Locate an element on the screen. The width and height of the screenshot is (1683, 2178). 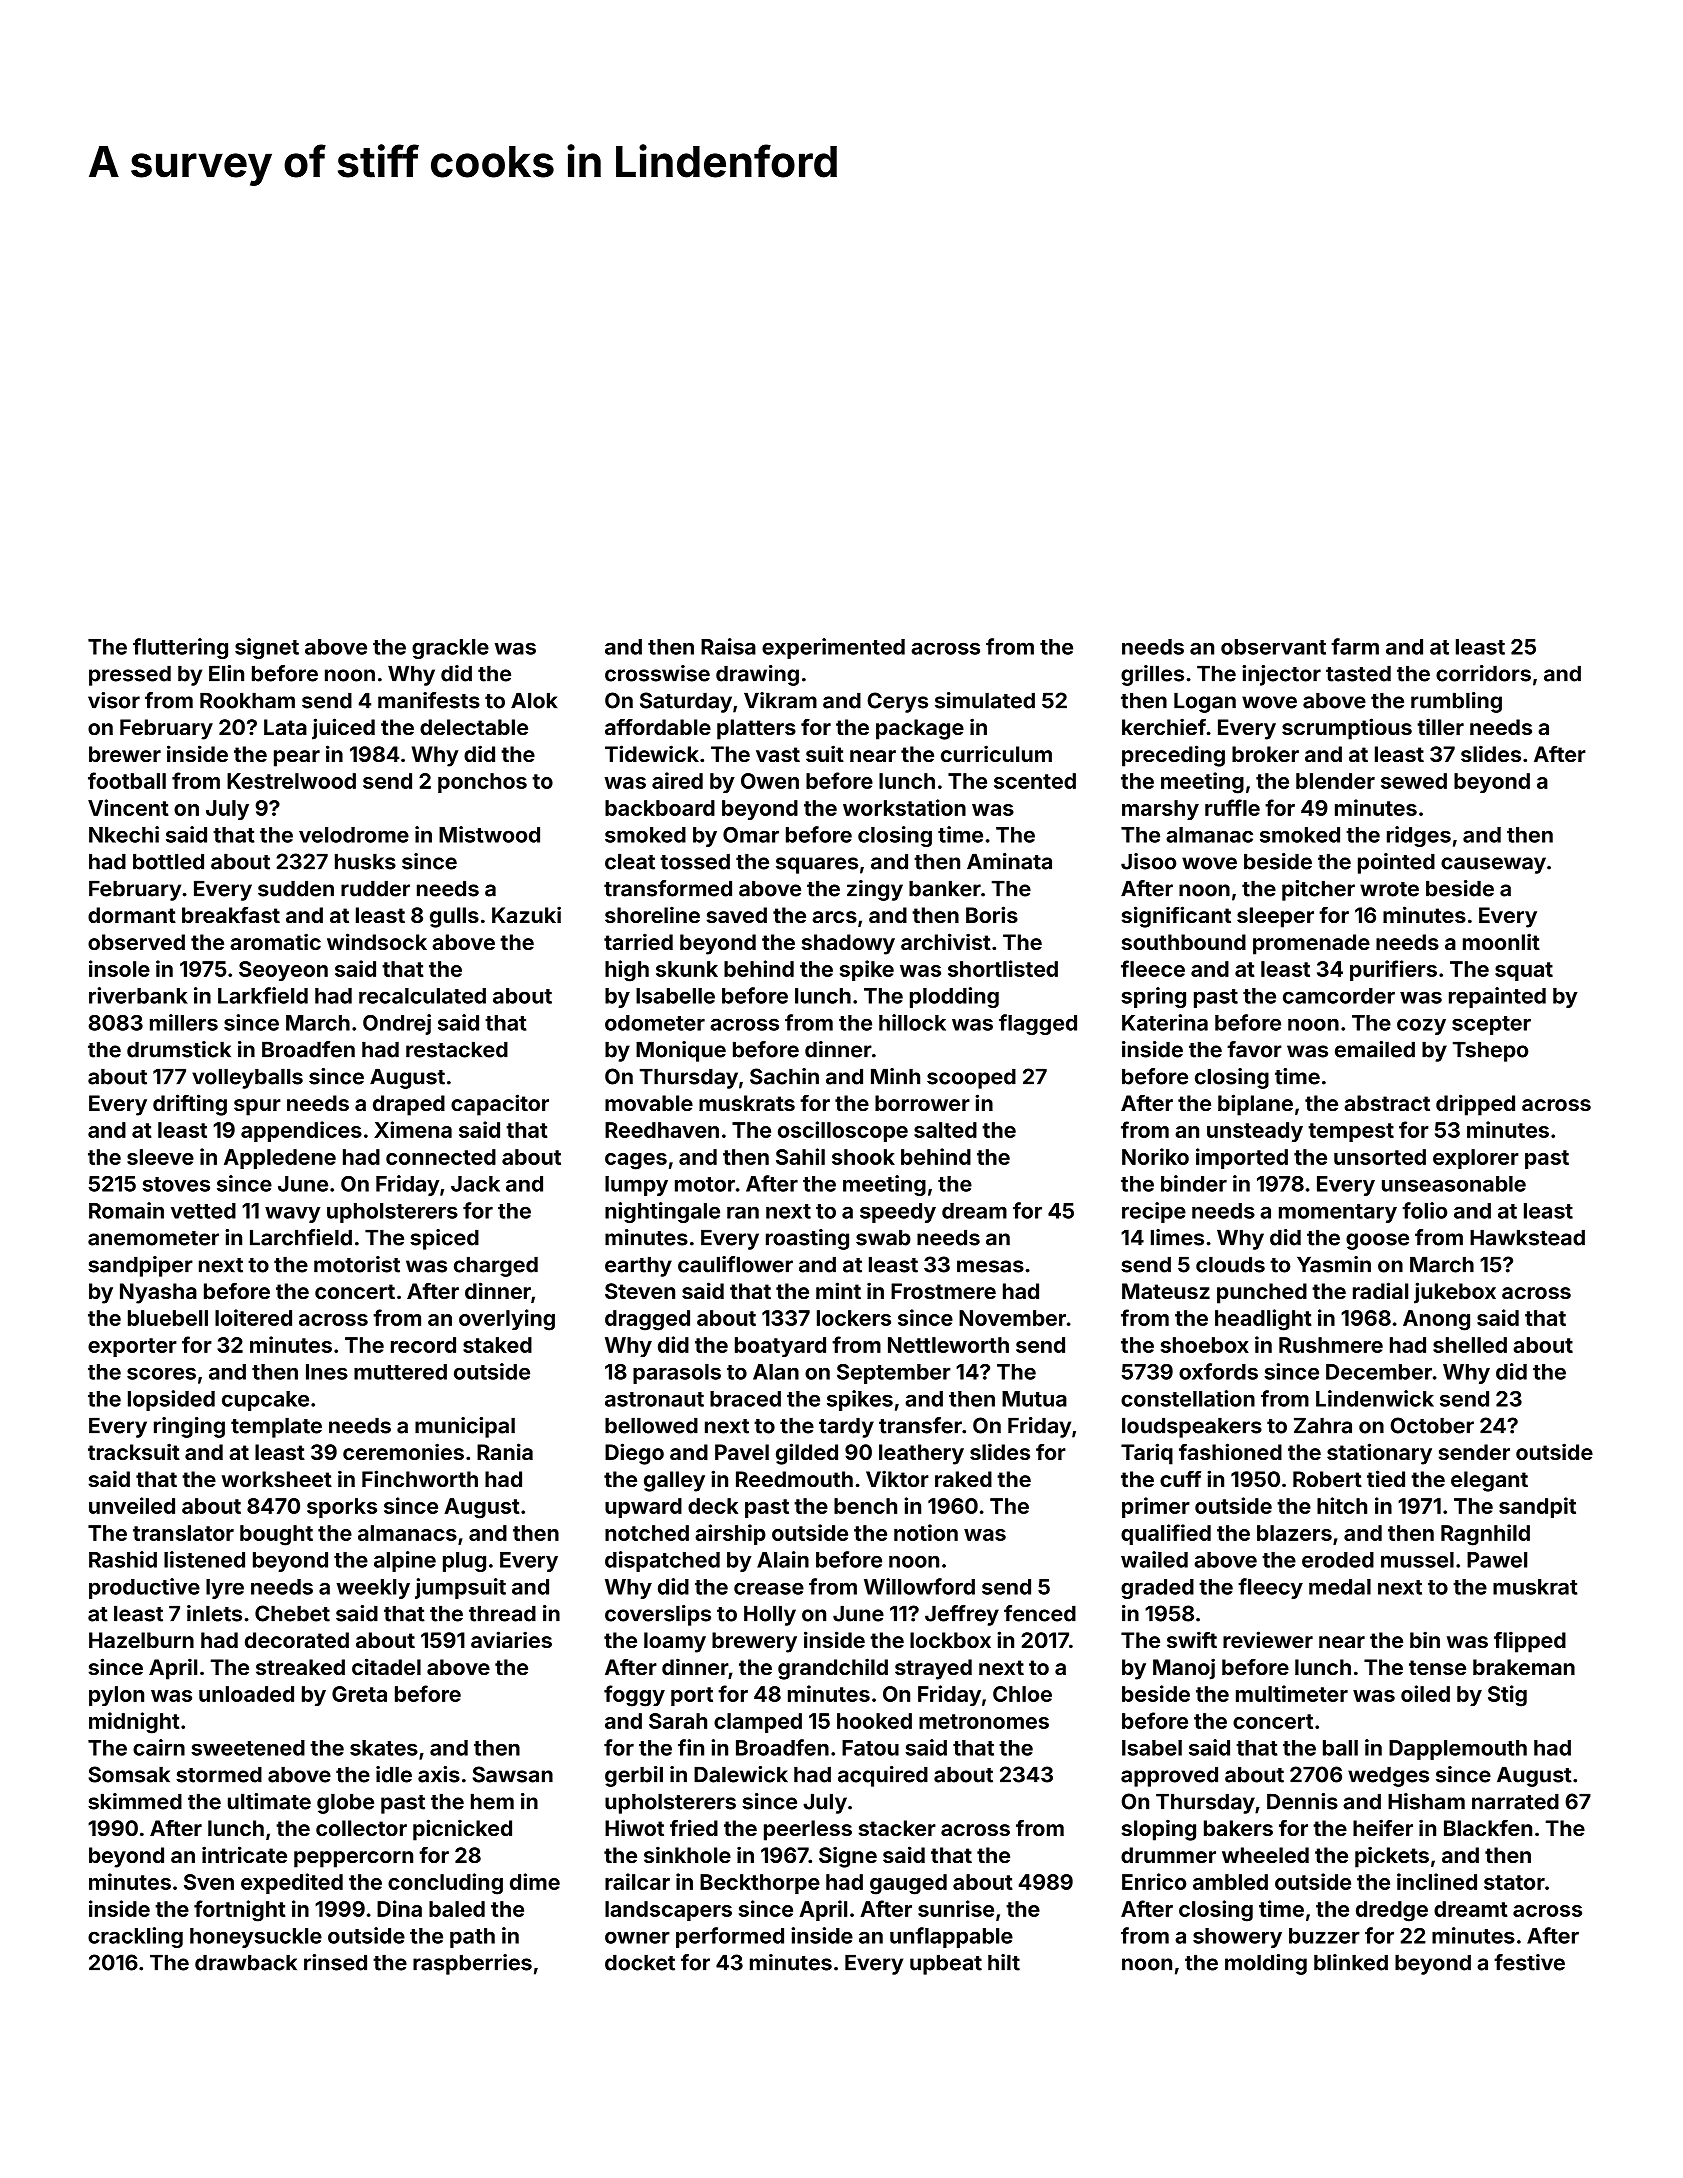
cleat is located at coordinates (630, 861).
